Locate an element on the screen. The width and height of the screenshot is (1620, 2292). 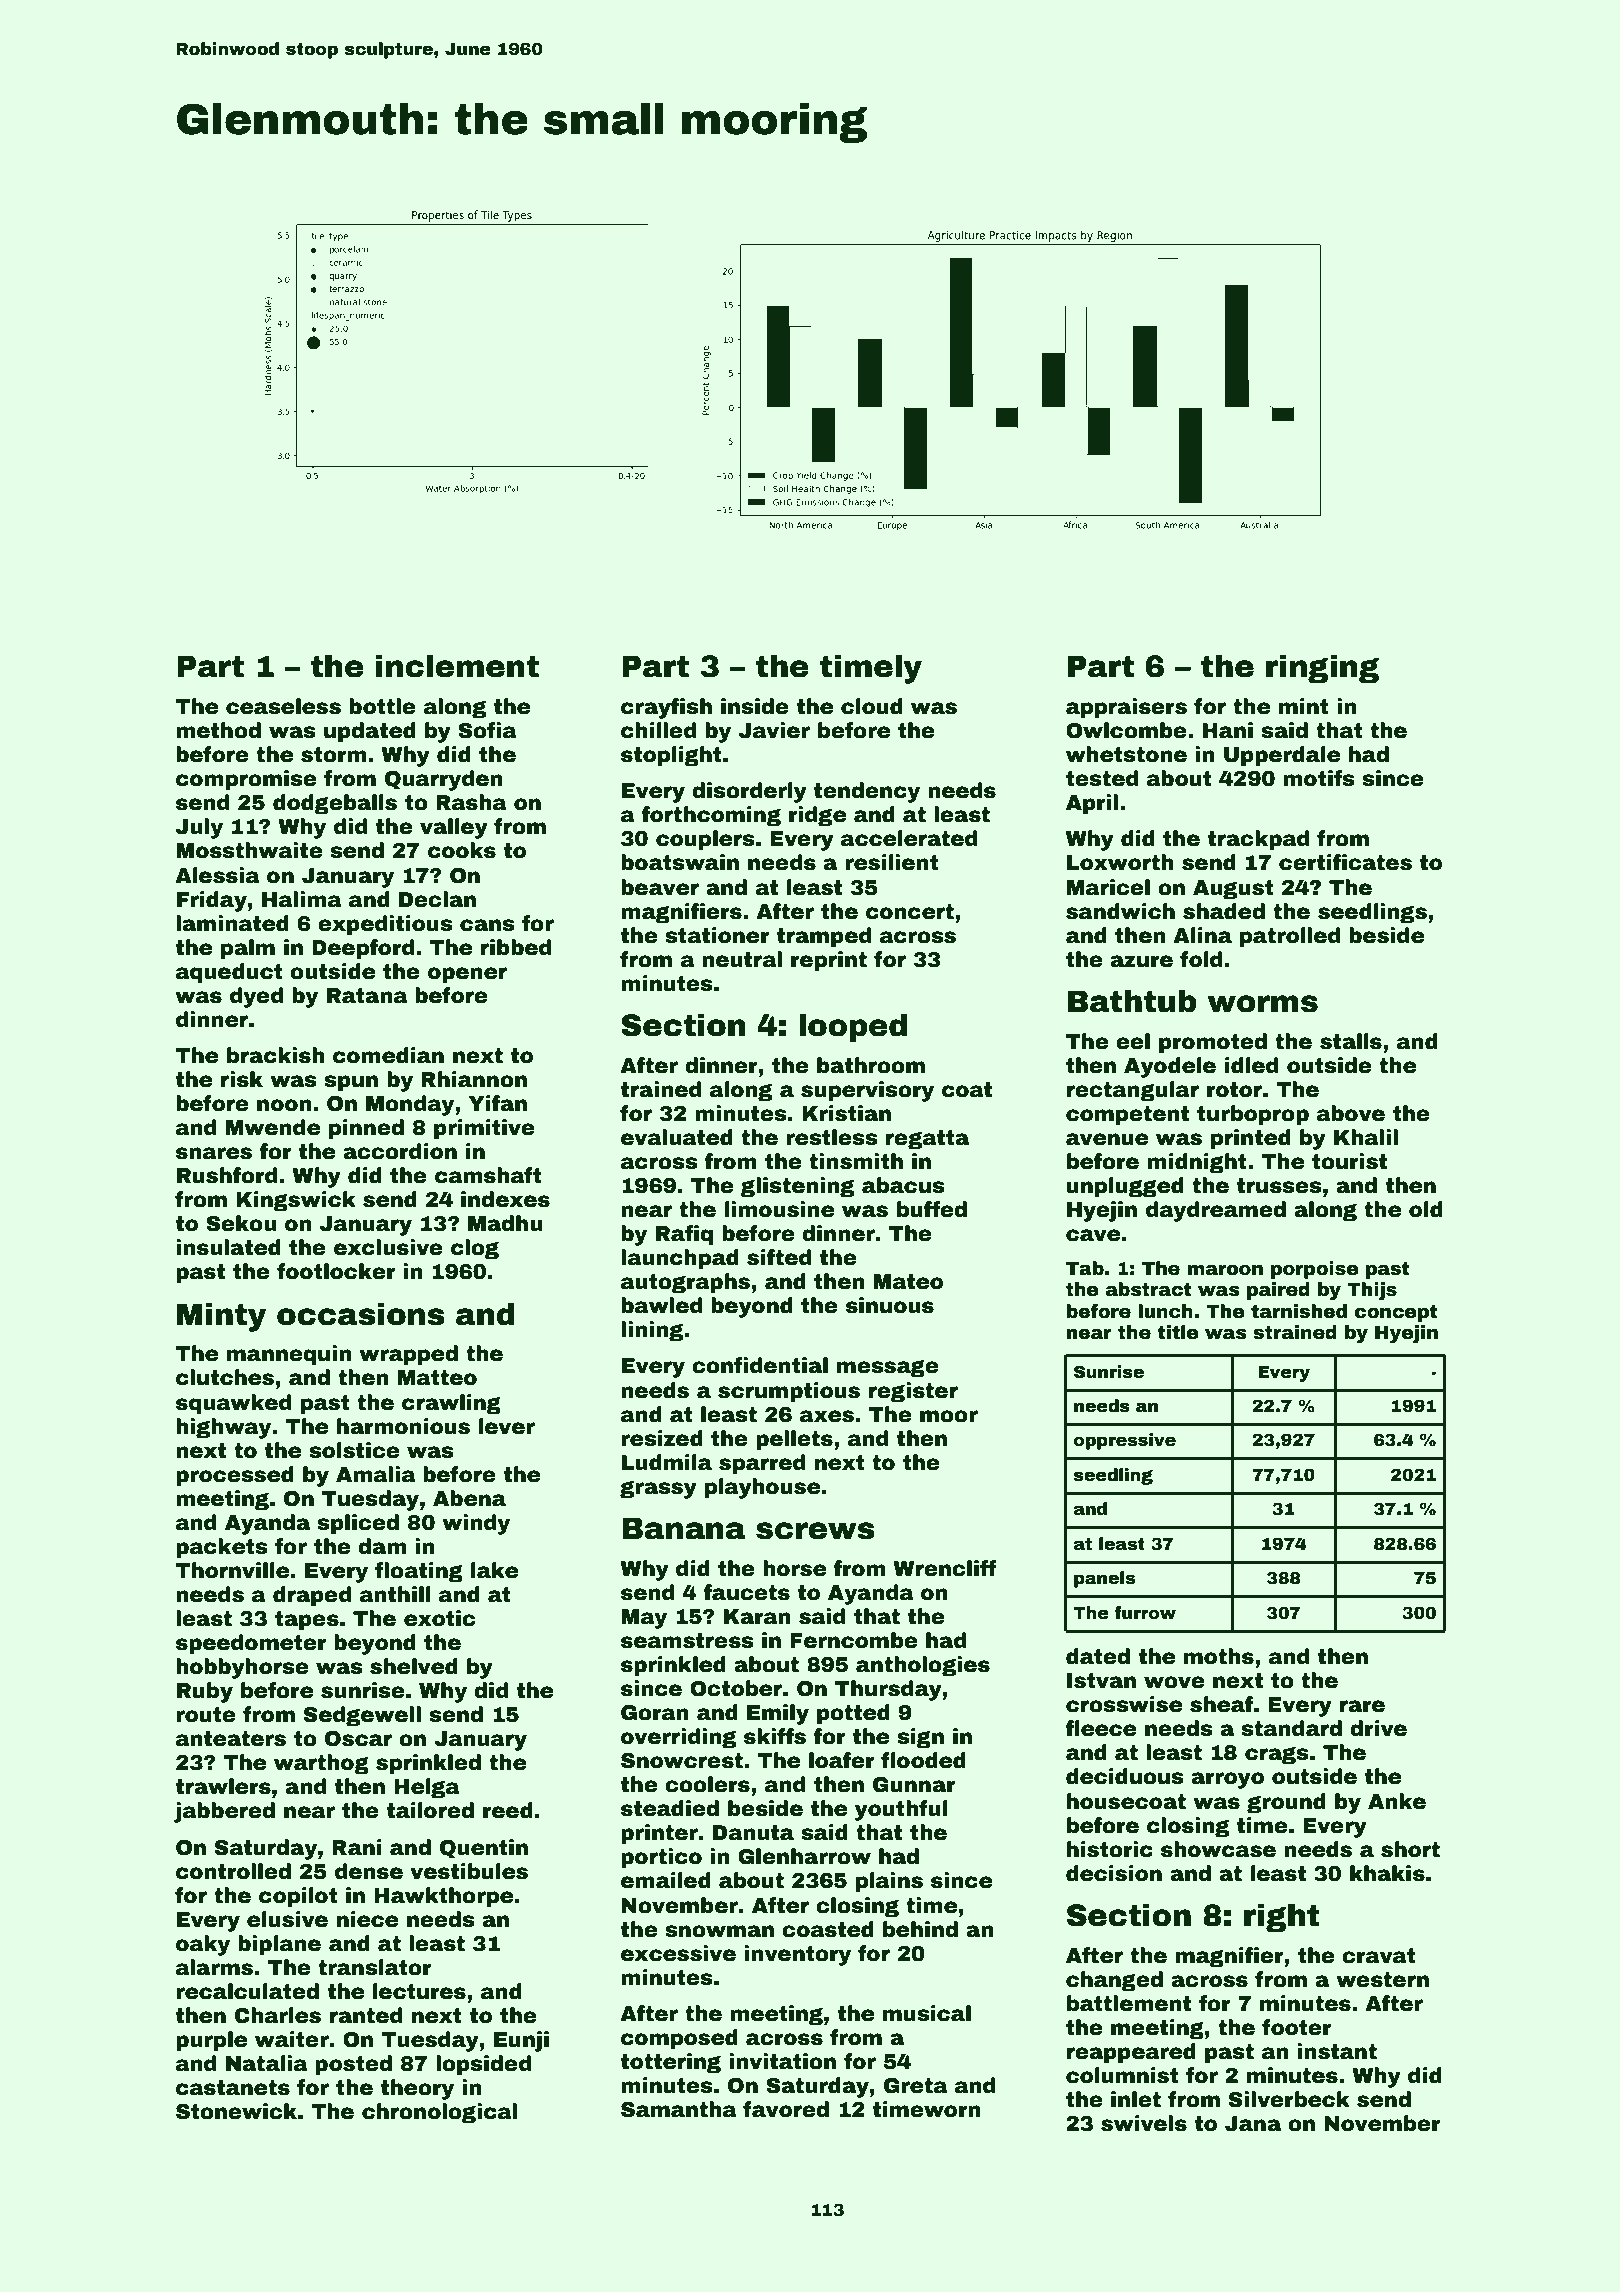
eel is located at coordinates (1133, 1041).
